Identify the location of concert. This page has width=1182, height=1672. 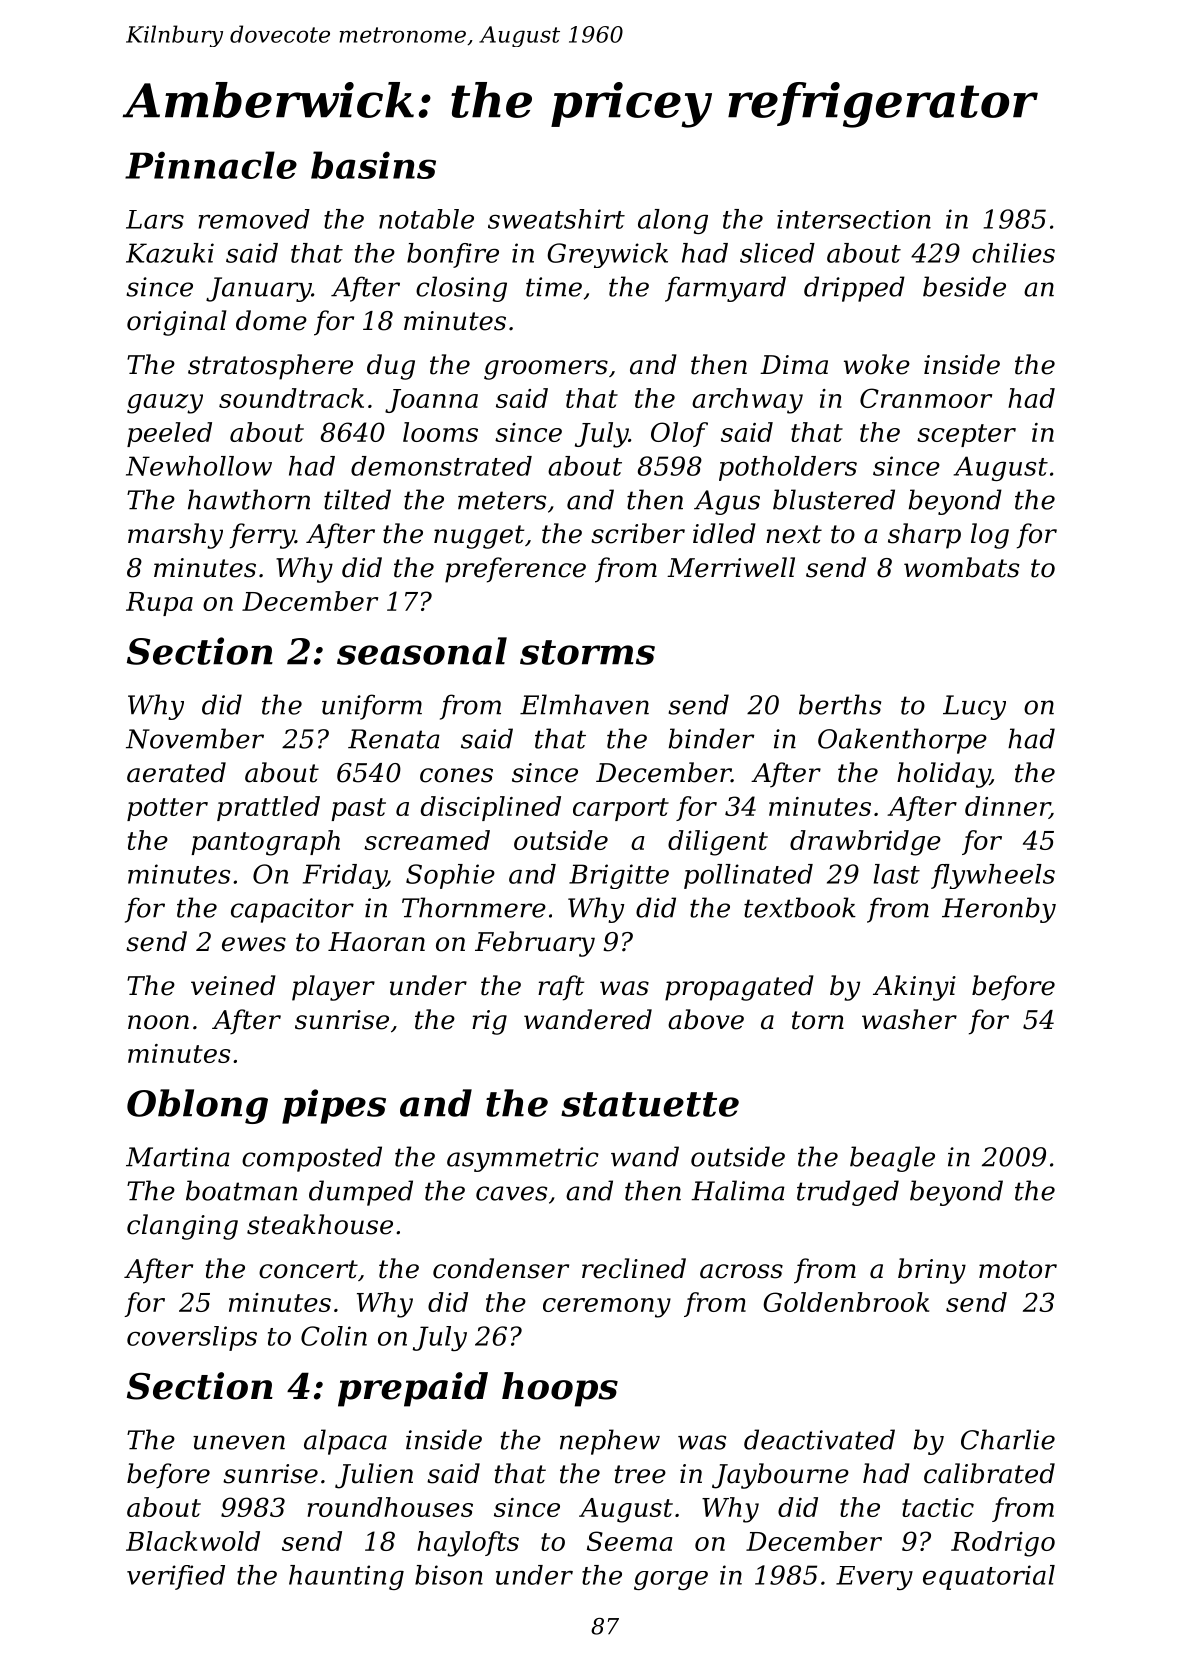
(308, 1269).
